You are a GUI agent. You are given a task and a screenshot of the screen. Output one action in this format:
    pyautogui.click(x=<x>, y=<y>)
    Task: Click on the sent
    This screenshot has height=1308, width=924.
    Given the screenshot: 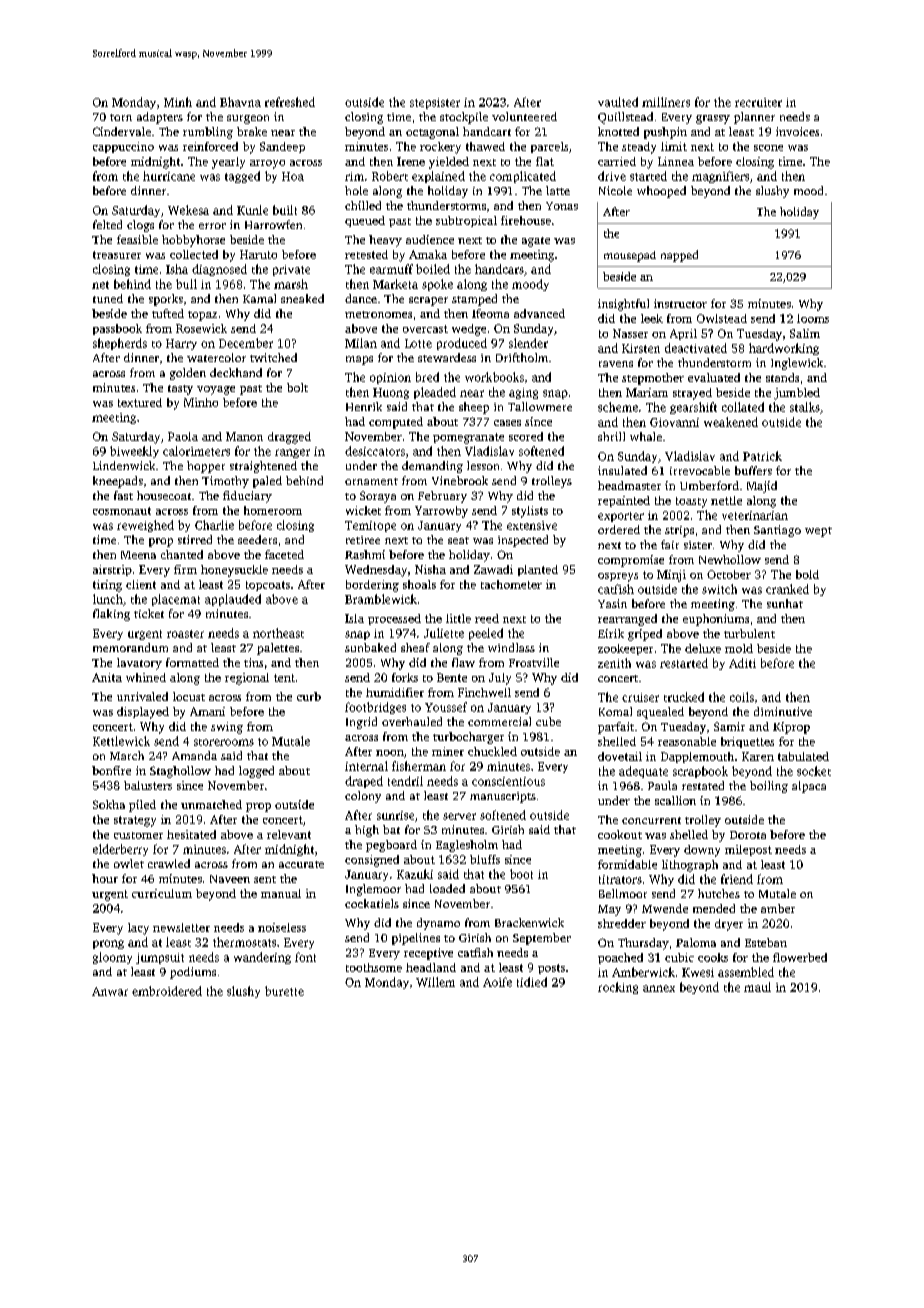 What is the action you would take?
    pyautogui.click(x=265, y=879)
